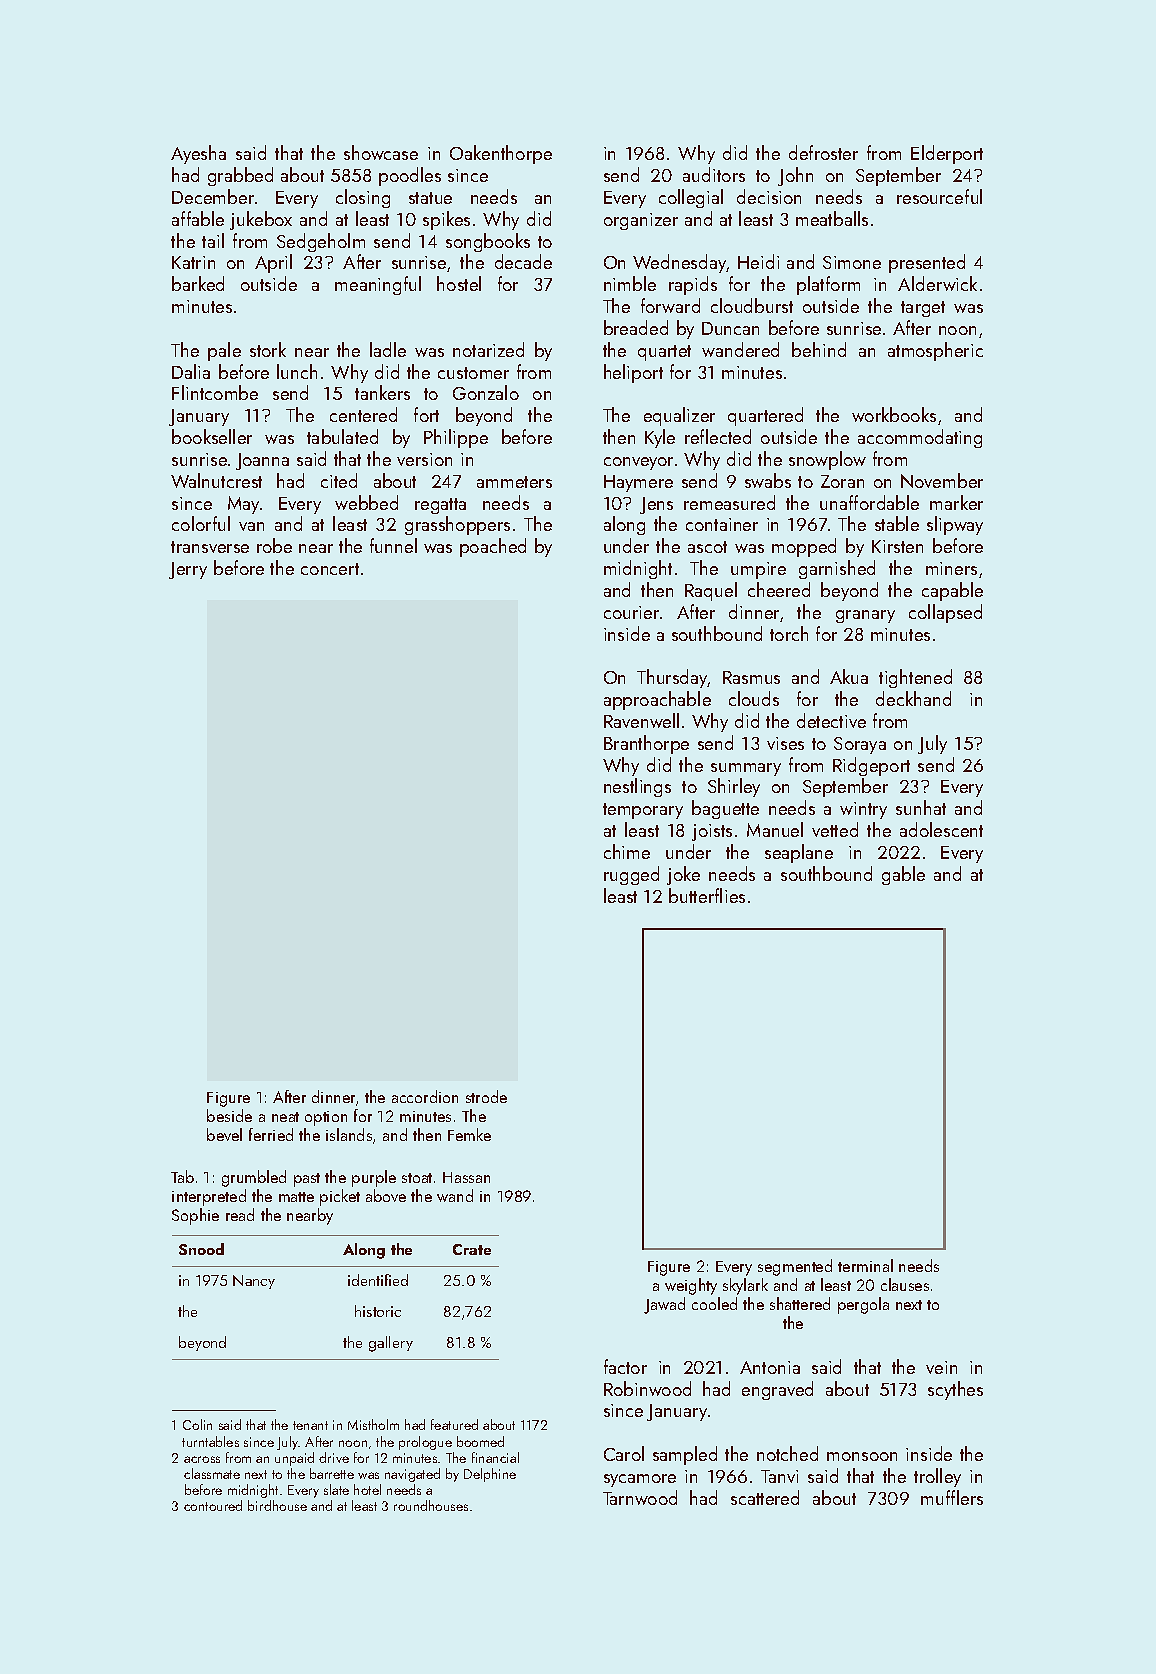 Image resolution: width=1156 pixels, height=1674 pixels. I want to click on showcase, so click(381, 152).
